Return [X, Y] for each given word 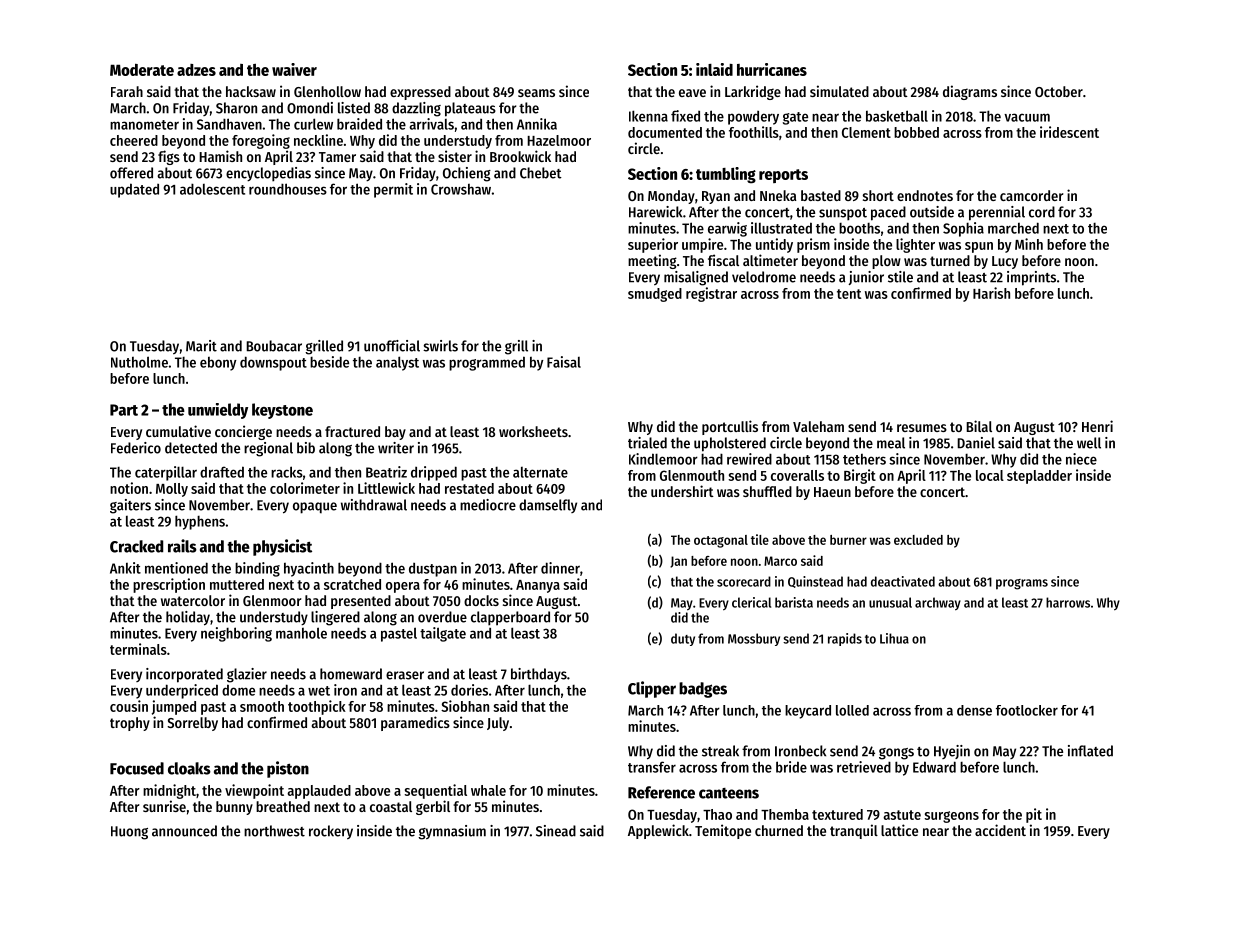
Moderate [142, 70]
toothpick [317, 707]
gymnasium [452, 832]
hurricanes [772, 69]
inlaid [714, 69]
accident [1000, 830]
